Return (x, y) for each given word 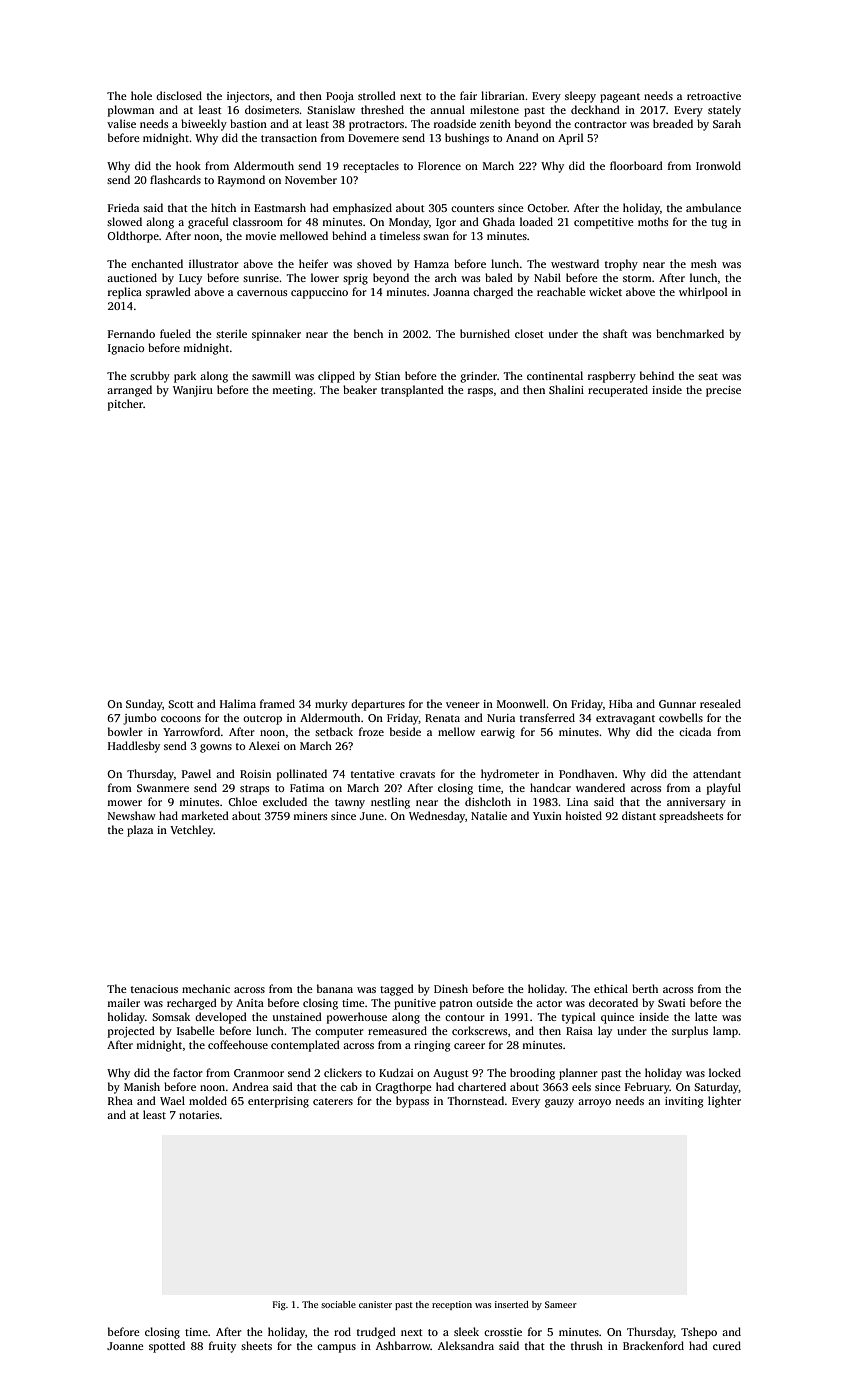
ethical (611, 988)
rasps (480, 392)
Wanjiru (193, 391)
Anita (250, 1003)
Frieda (123, 207)
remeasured (397, 1030)
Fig (279, 1305)
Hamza (431, 264)
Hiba (621, 703)
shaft (615, 333)
